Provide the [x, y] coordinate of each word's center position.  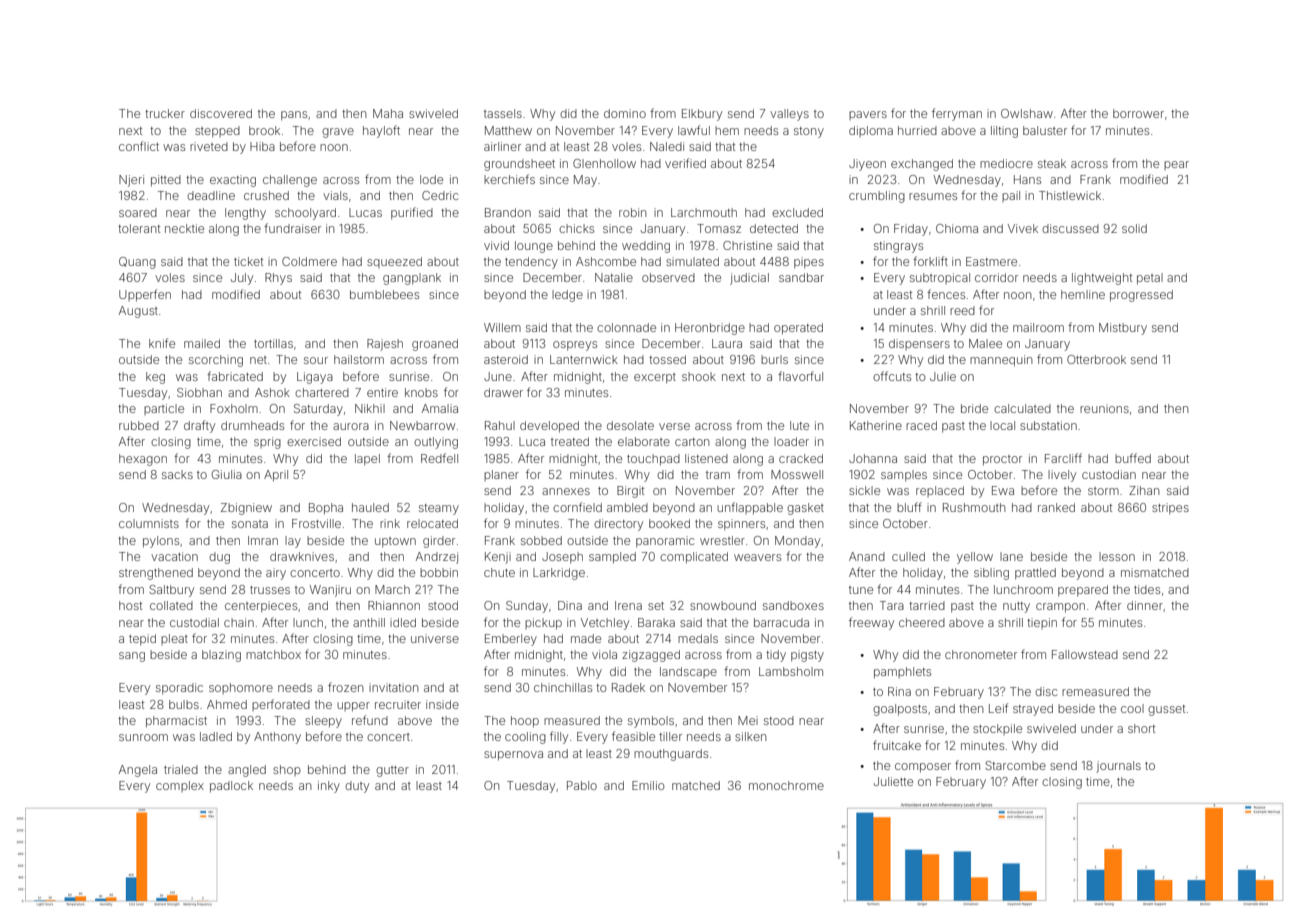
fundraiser [292, 228]
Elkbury [702, 115]
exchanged [922, 165]
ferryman [957, 114]
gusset [1166, 710]
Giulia [227, 474]
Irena [628, 605]
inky [329, 787]
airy [276, 574]
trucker [165, 113]
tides [1147, 589]
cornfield [577, 507]
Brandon [508, 212]
